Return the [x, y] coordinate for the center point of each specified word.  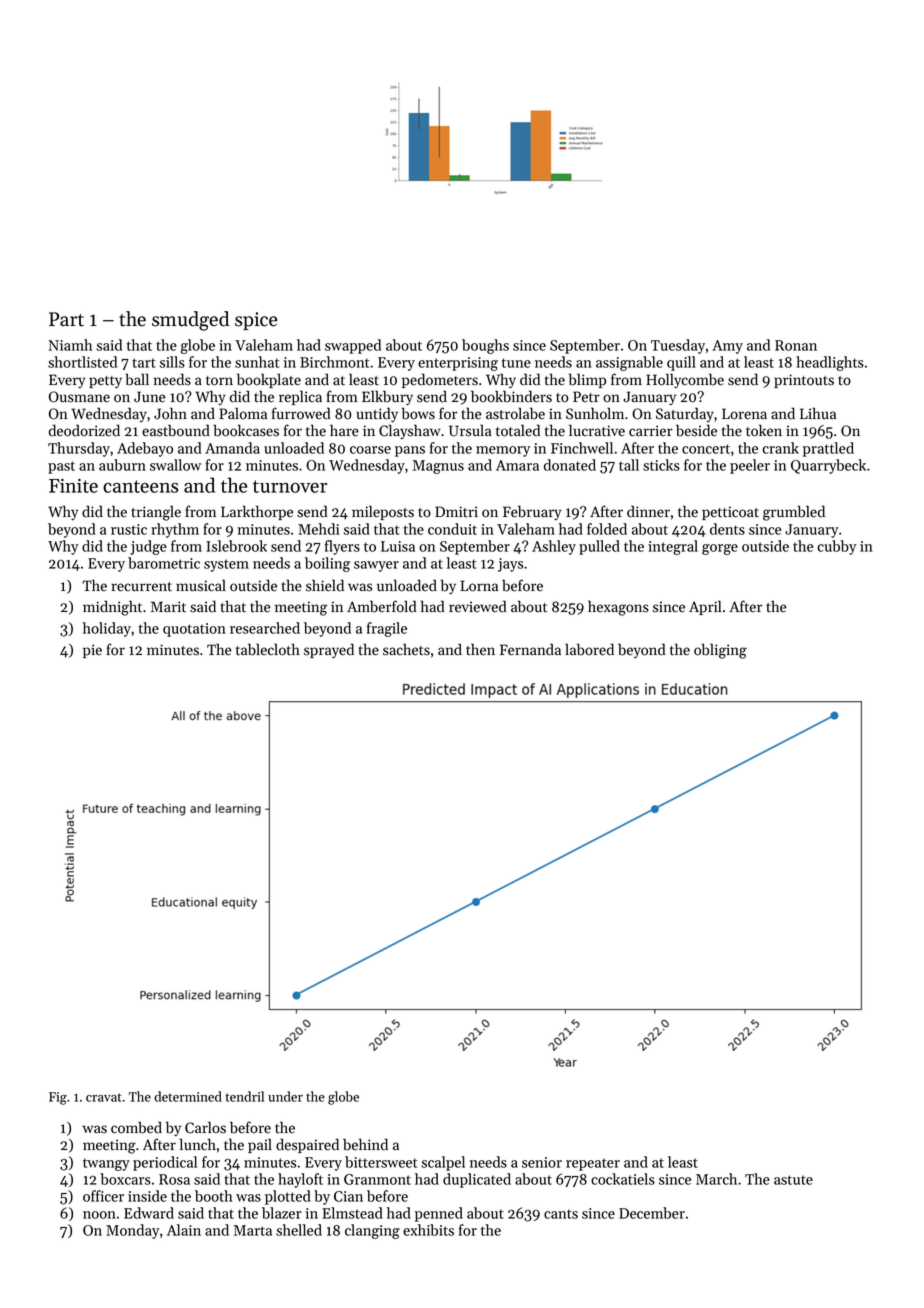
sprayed [329, 650]
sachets [406, 649]
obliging [720, 651]
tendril [245, 1096]
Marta [253, 1230]
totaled [518, 430]
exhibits [428, 1230]
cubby [837, 547]
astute [793, 1180]
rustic [129, 529]
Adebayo [145, 449]
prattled [828, 449]
